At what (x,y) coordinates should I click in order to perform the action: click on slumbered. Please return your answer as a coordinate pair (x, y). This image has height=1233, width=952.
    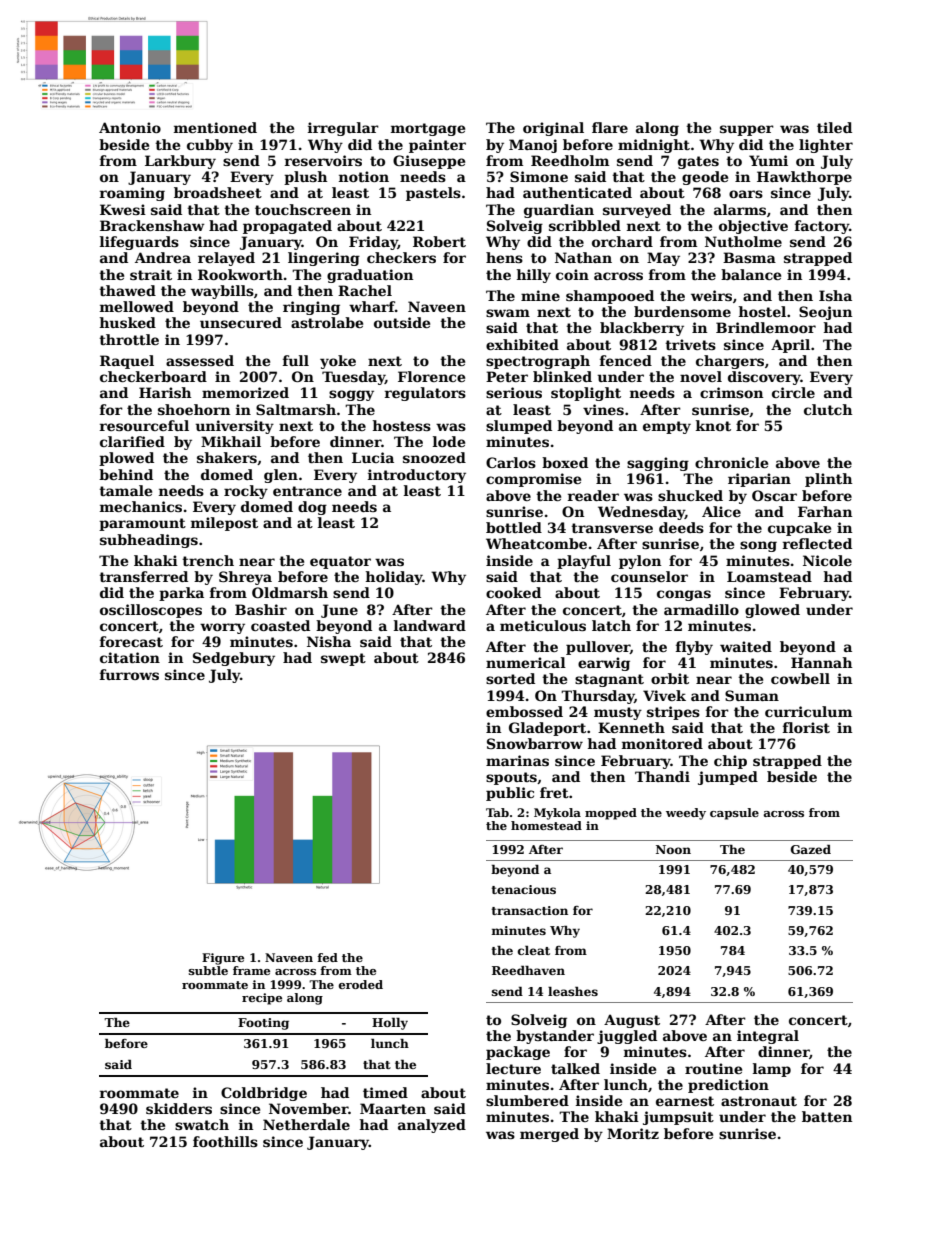
    Looking at the image, I should click on (527, 1100).
